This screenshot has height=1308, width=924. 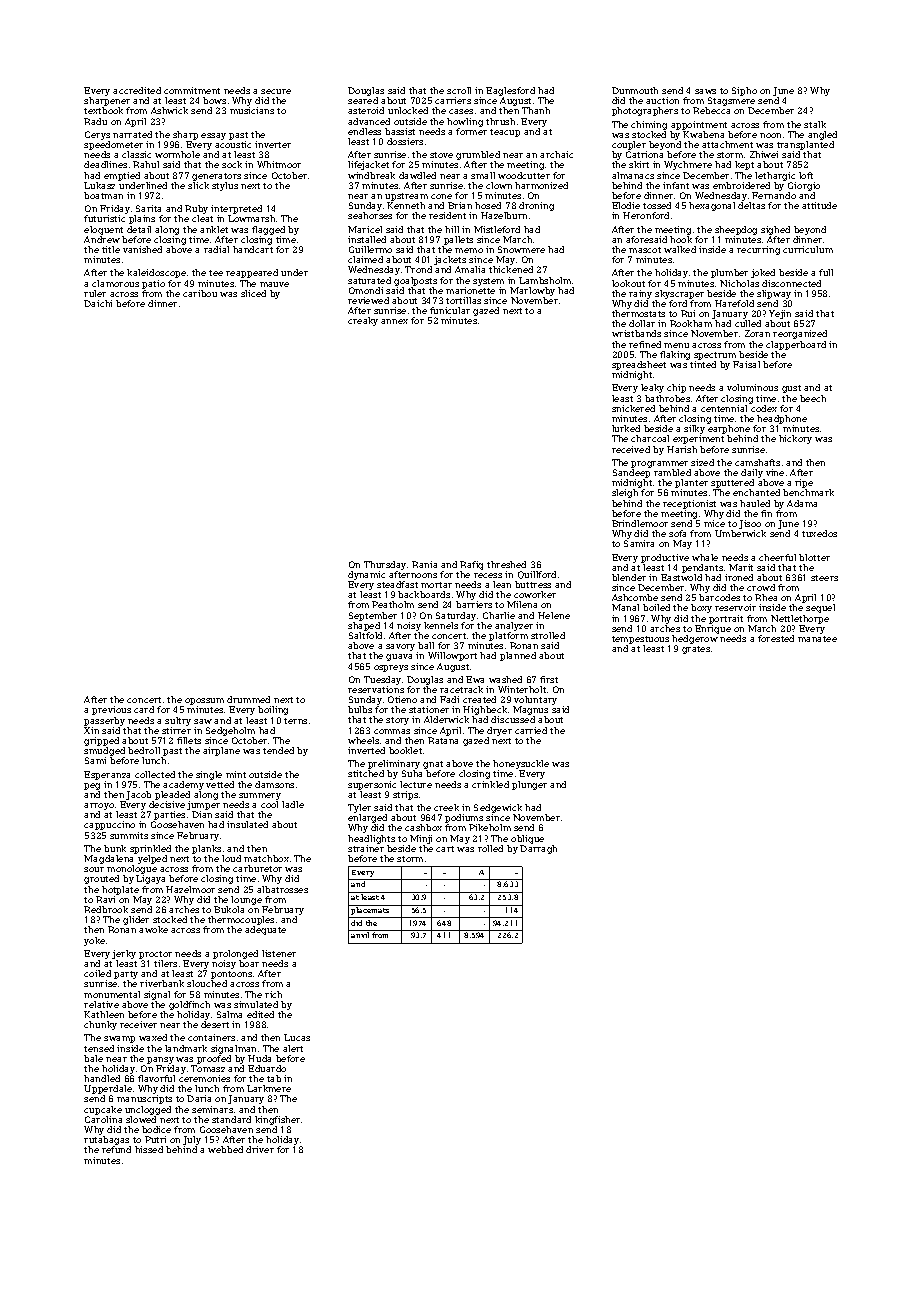 What do you see at coordinates (506, 564) in the screenshot?
I see `threshed` at bounding box center [506, 564].
